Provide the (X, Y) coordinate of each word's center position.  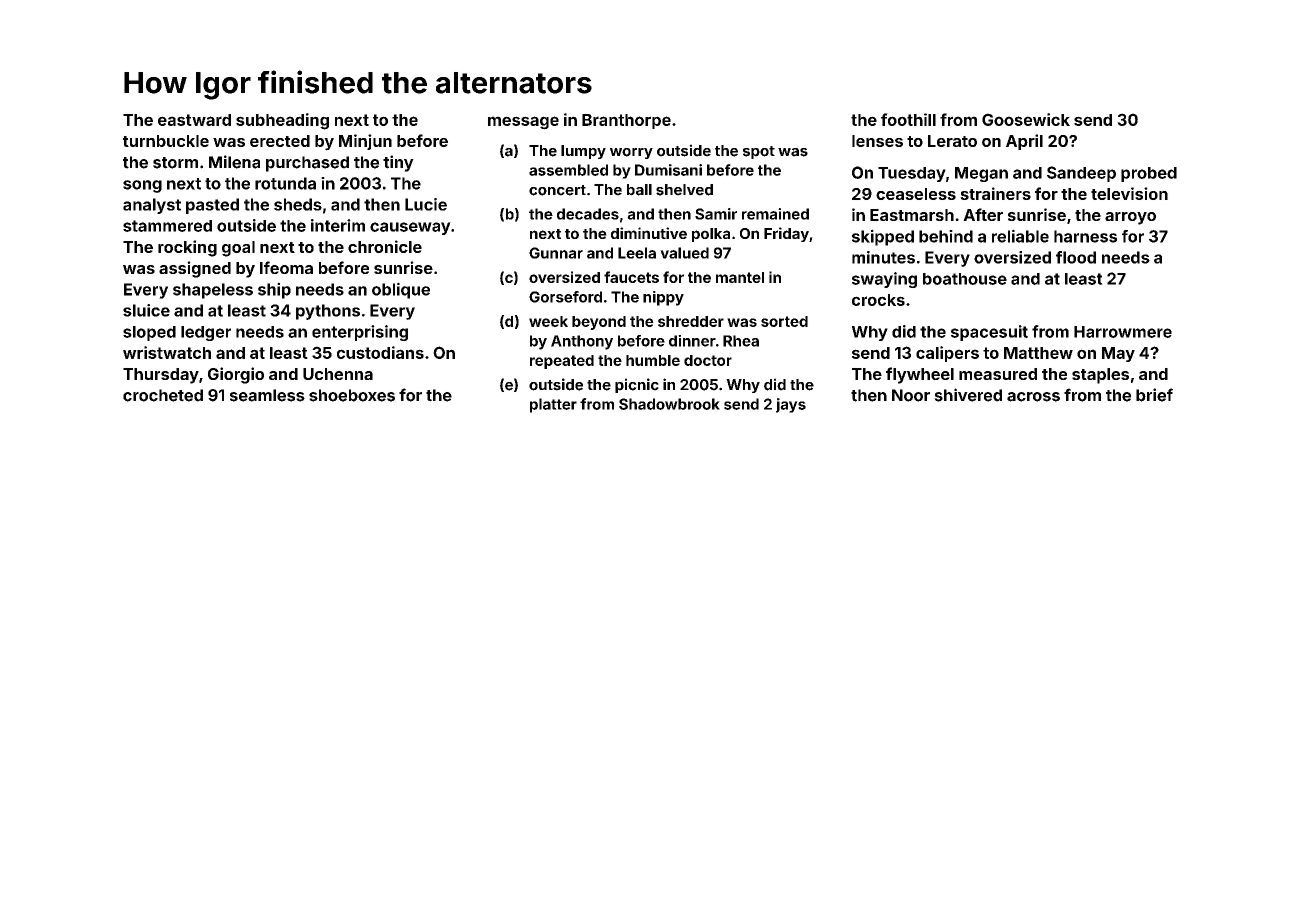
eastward (194, 120)
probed (1149, 174)
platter (553, 405)
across (1033, 397)
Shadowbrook (669, 404)
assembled (568, 170)
